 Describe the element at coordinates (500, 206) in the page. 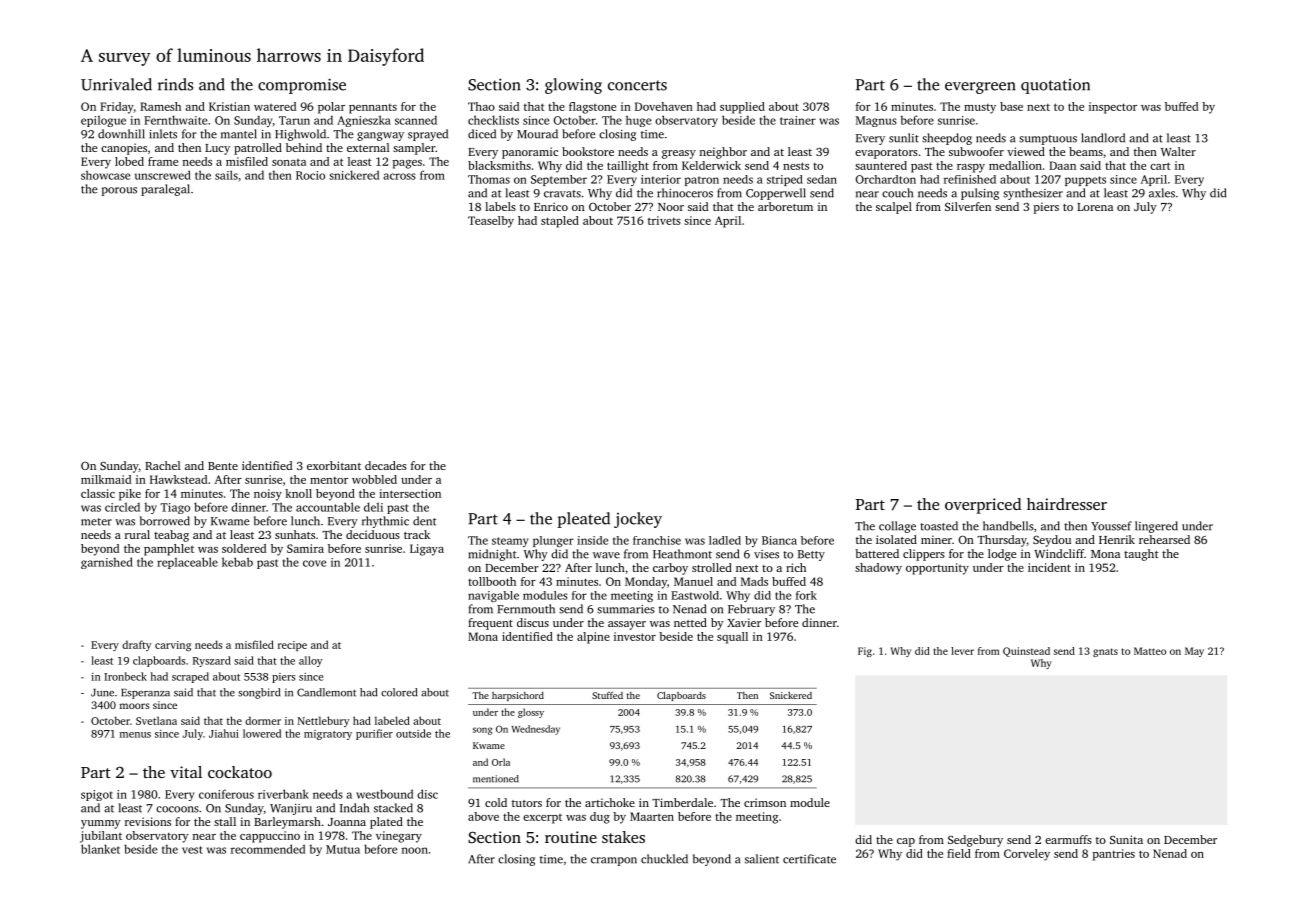

I see `labels` at that location.
